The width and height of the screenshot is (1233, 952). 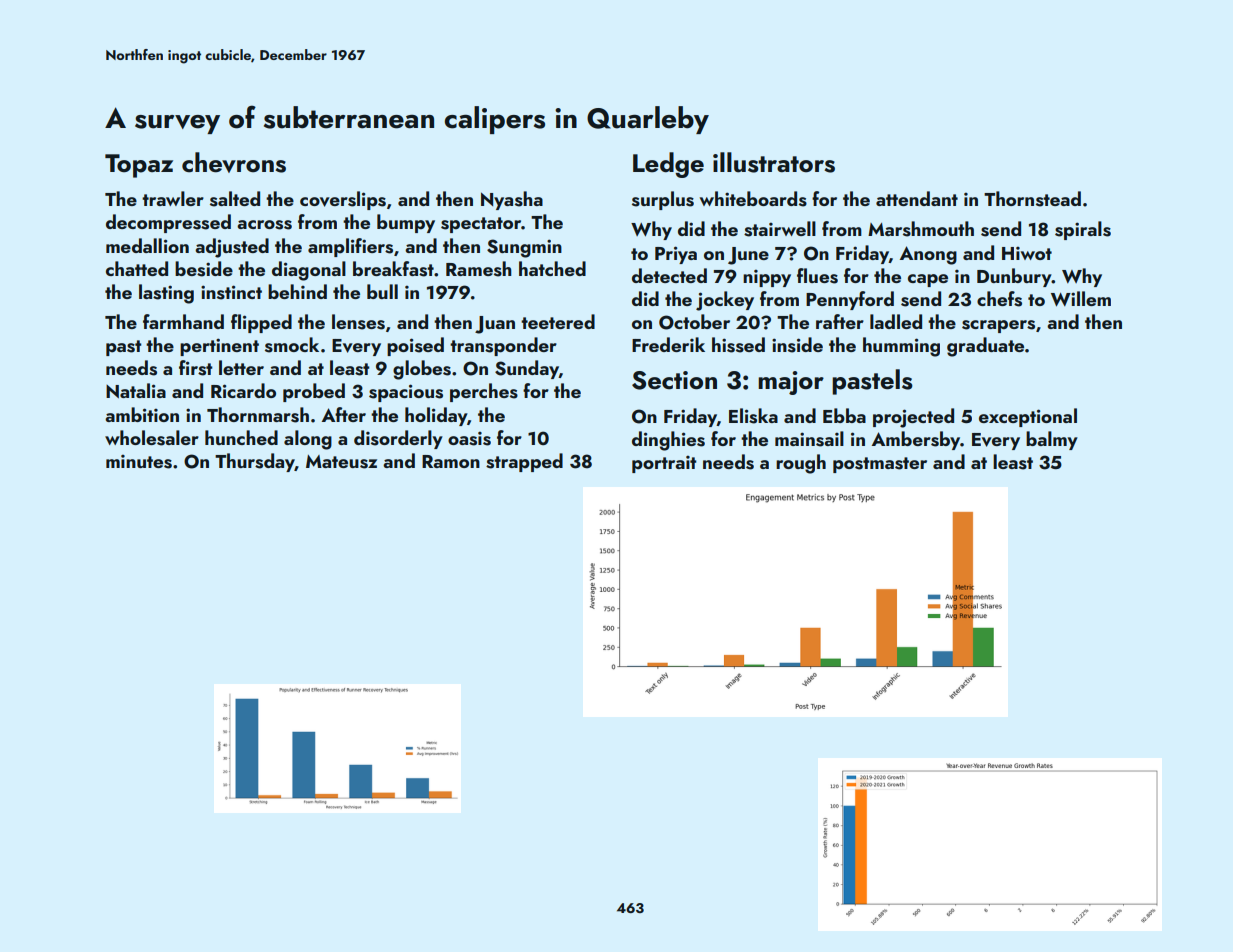 What do you see at coordinates (753, 199) in the screenshot?
I see `whiteboards` at bounding box center [753, 199].
